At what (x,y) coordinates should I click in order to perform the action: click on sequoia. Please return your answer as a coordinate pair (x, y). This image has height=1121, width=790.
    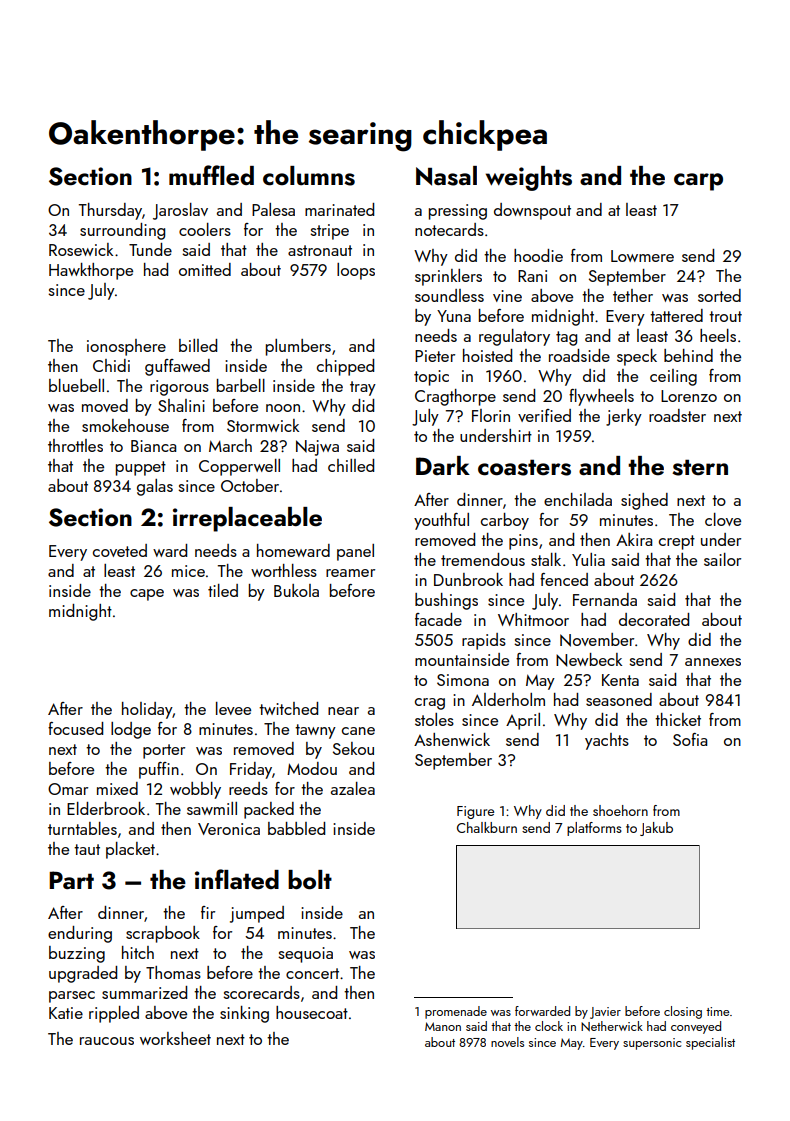
    Looking at the image, I should click on (305, 955).
